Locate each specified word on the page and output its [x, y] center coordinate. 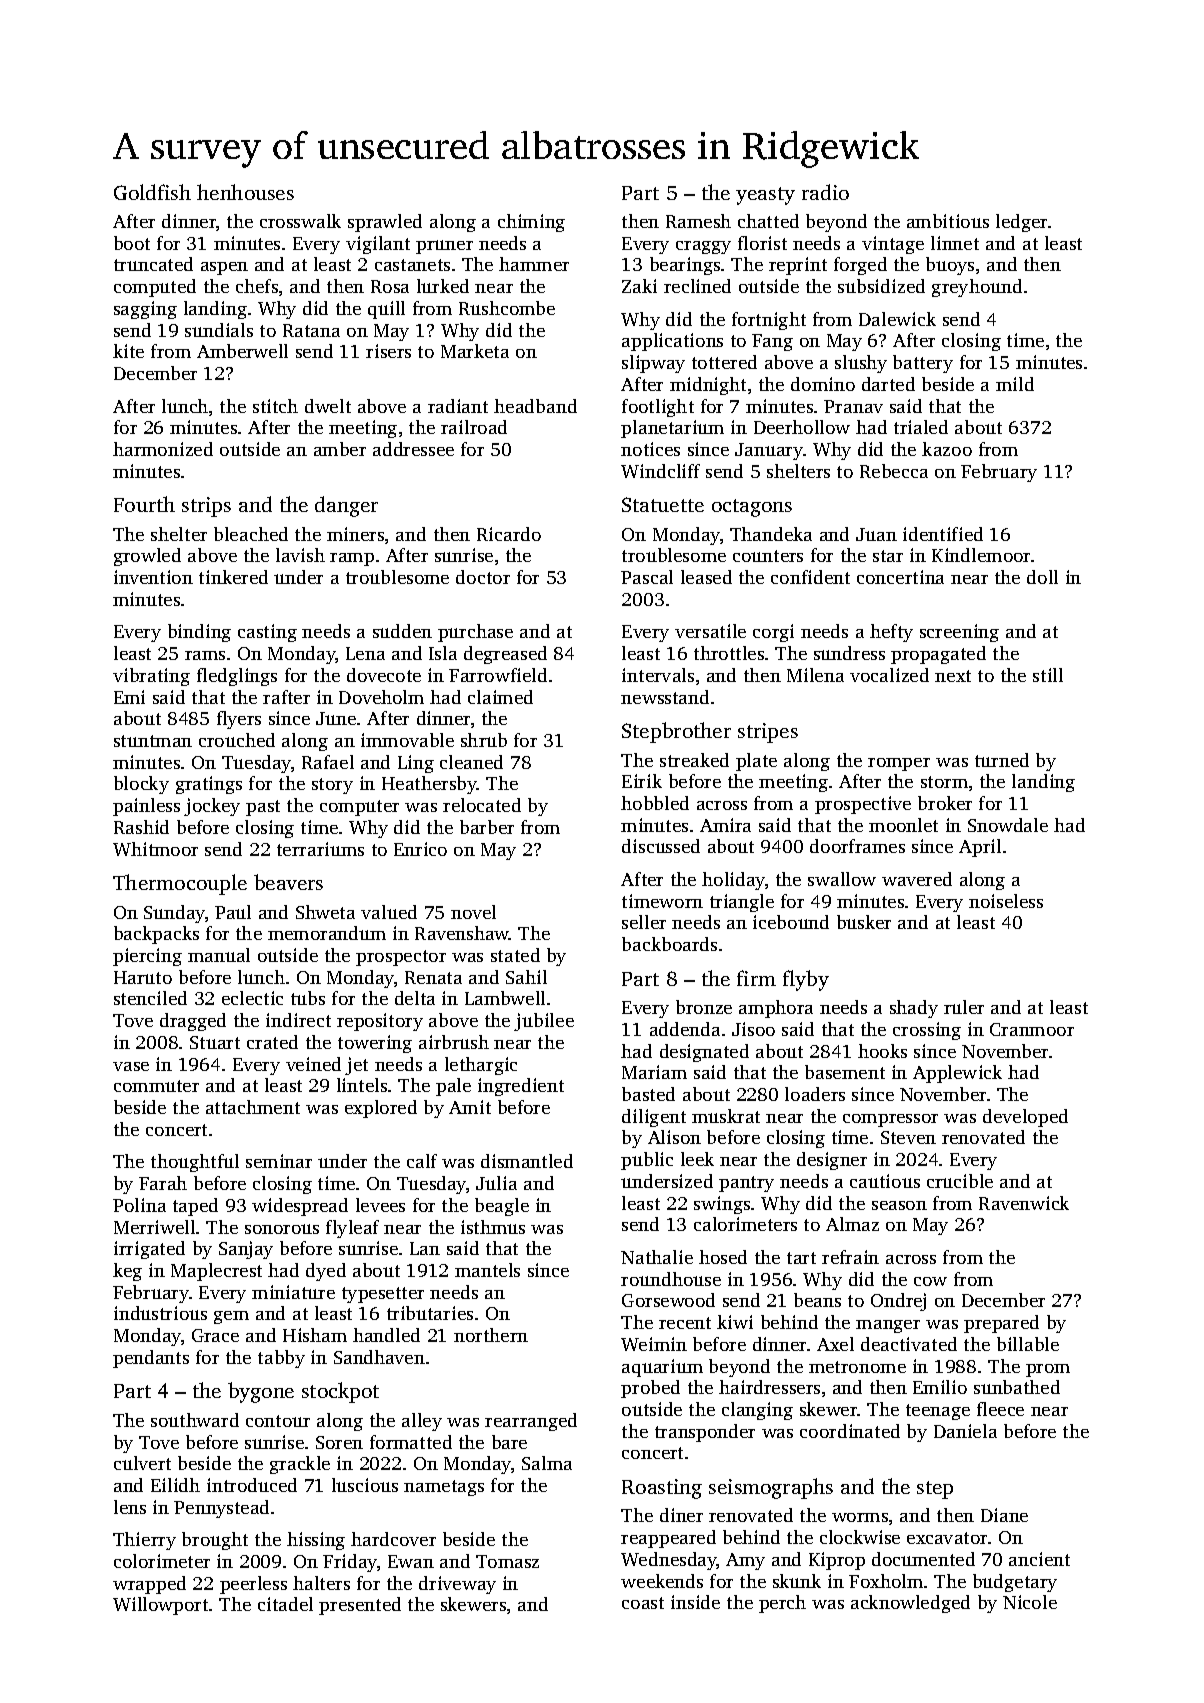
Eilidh [175, 1485]
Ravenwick [1024, 1203]
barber [487, 827]
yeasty [765, 196]
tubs [308, 998]
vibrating [151, 677]
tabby [281, 1359]
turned [1002, 760]
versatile [710, 631]
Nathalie [657, 1257]
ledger [1021, 223]
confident [810, 577]
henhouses [245, 192]
